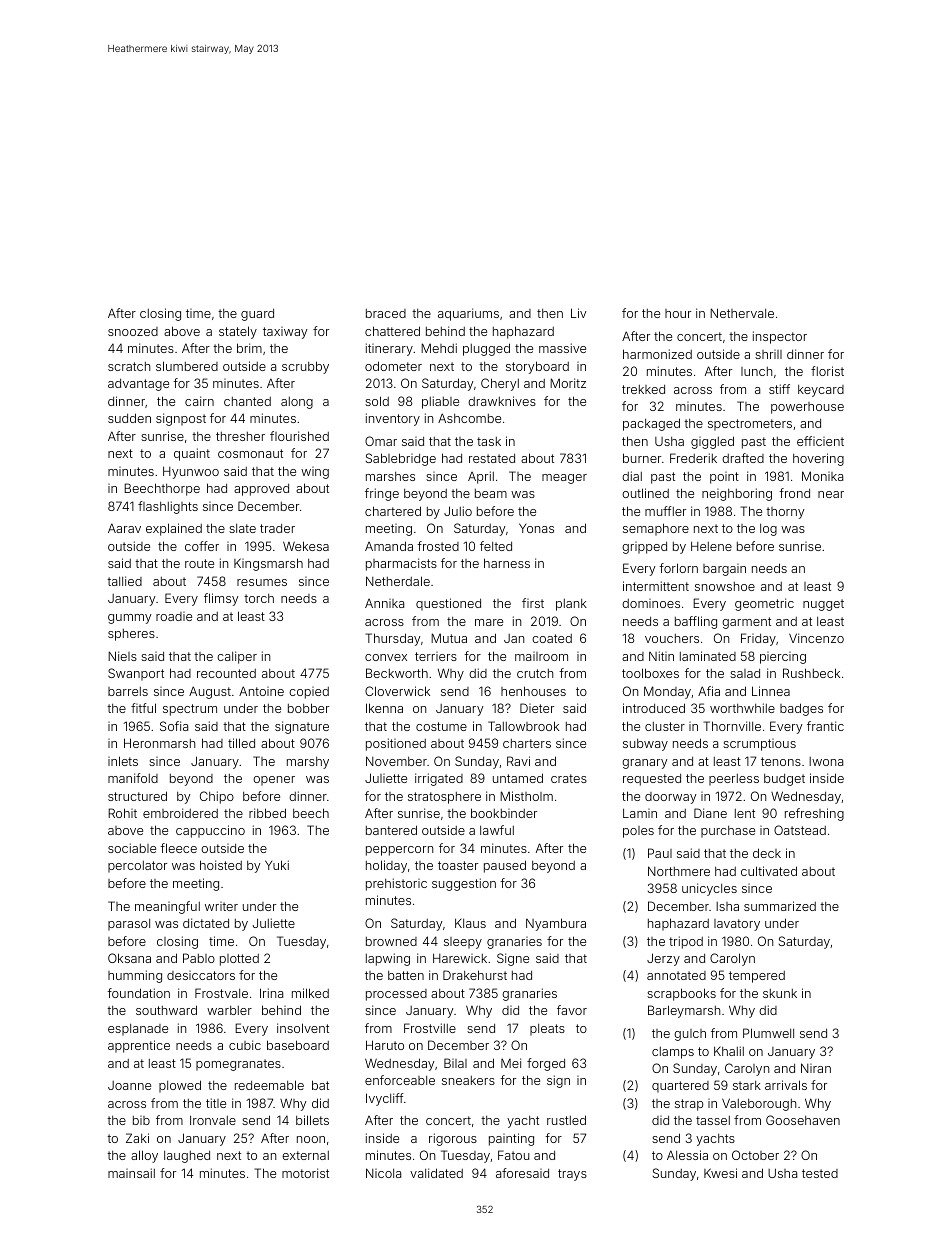 The image size is (952, 1233). Describe the element at coordinates (710, 813) in the document. I see `Diane` at that location.
